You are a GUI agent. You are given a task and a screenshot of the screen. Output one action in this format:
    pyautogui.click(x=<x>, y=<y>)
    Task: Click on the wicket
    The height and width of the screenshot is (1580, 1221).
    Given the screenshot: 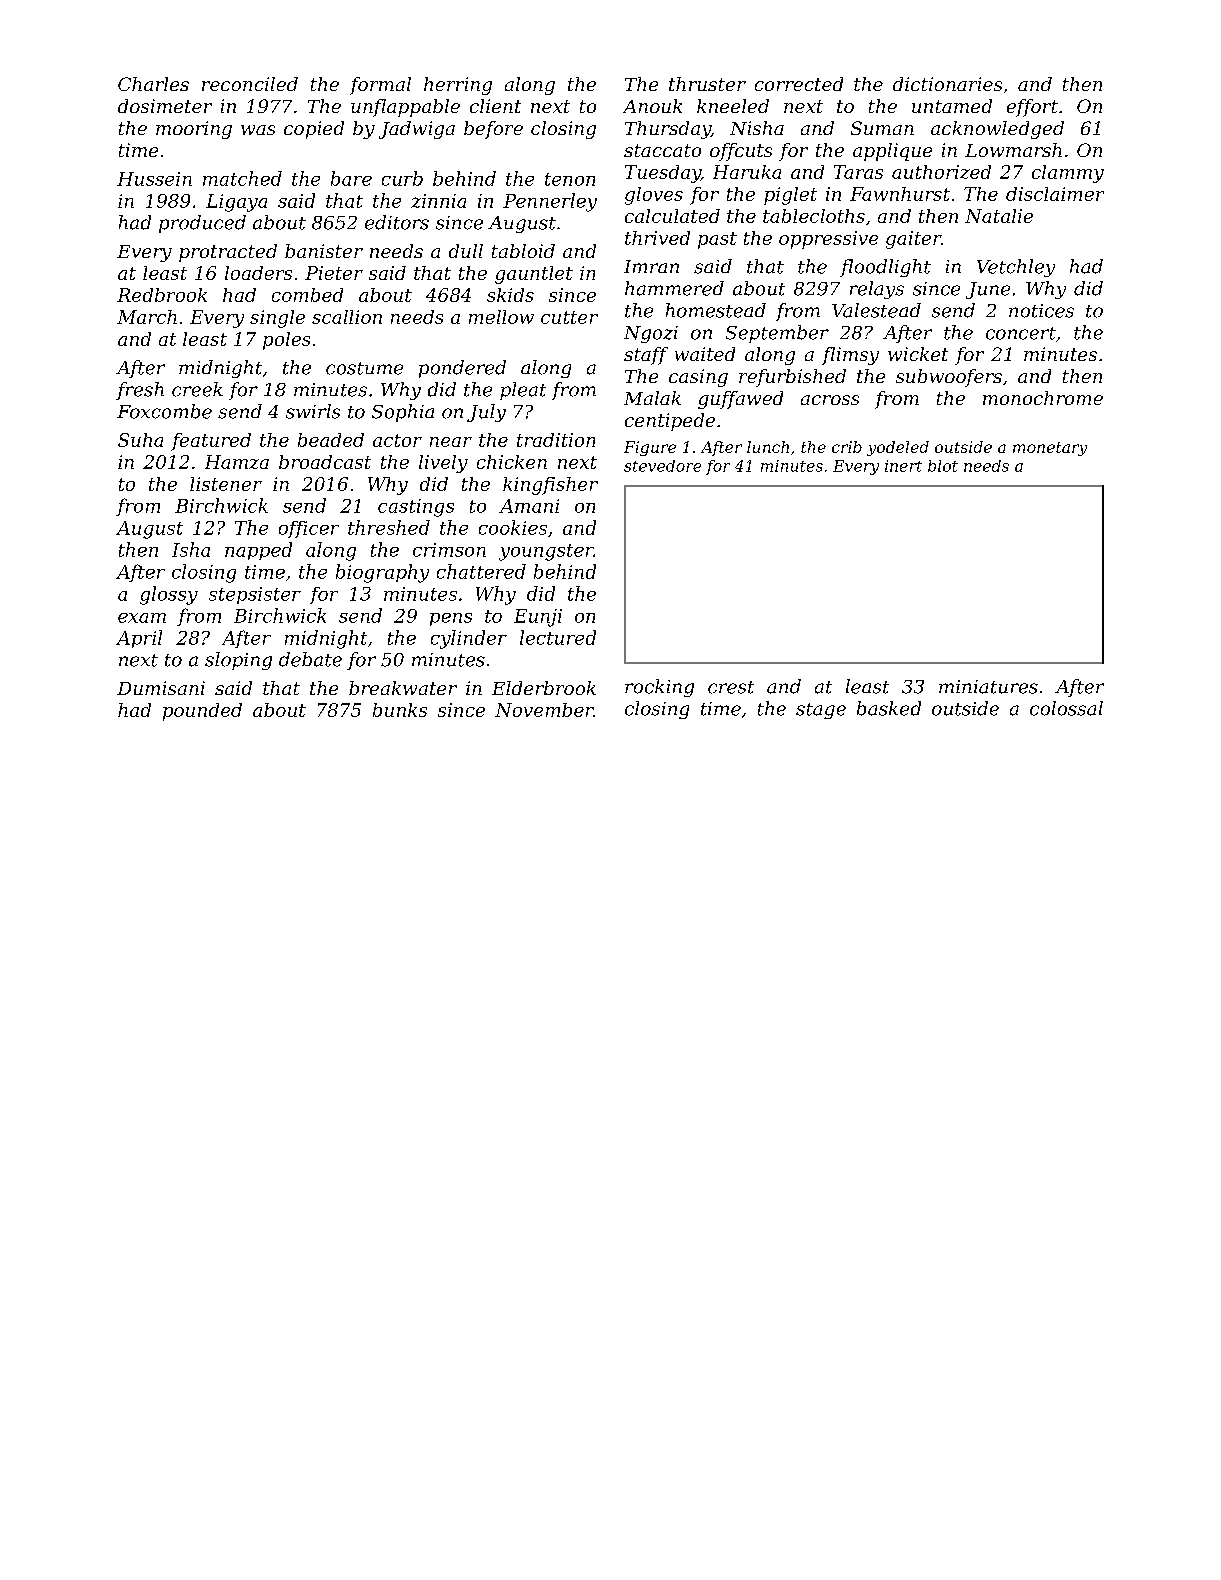 What is the action you would take?
    pyautogui.click(x=918, y=354)
